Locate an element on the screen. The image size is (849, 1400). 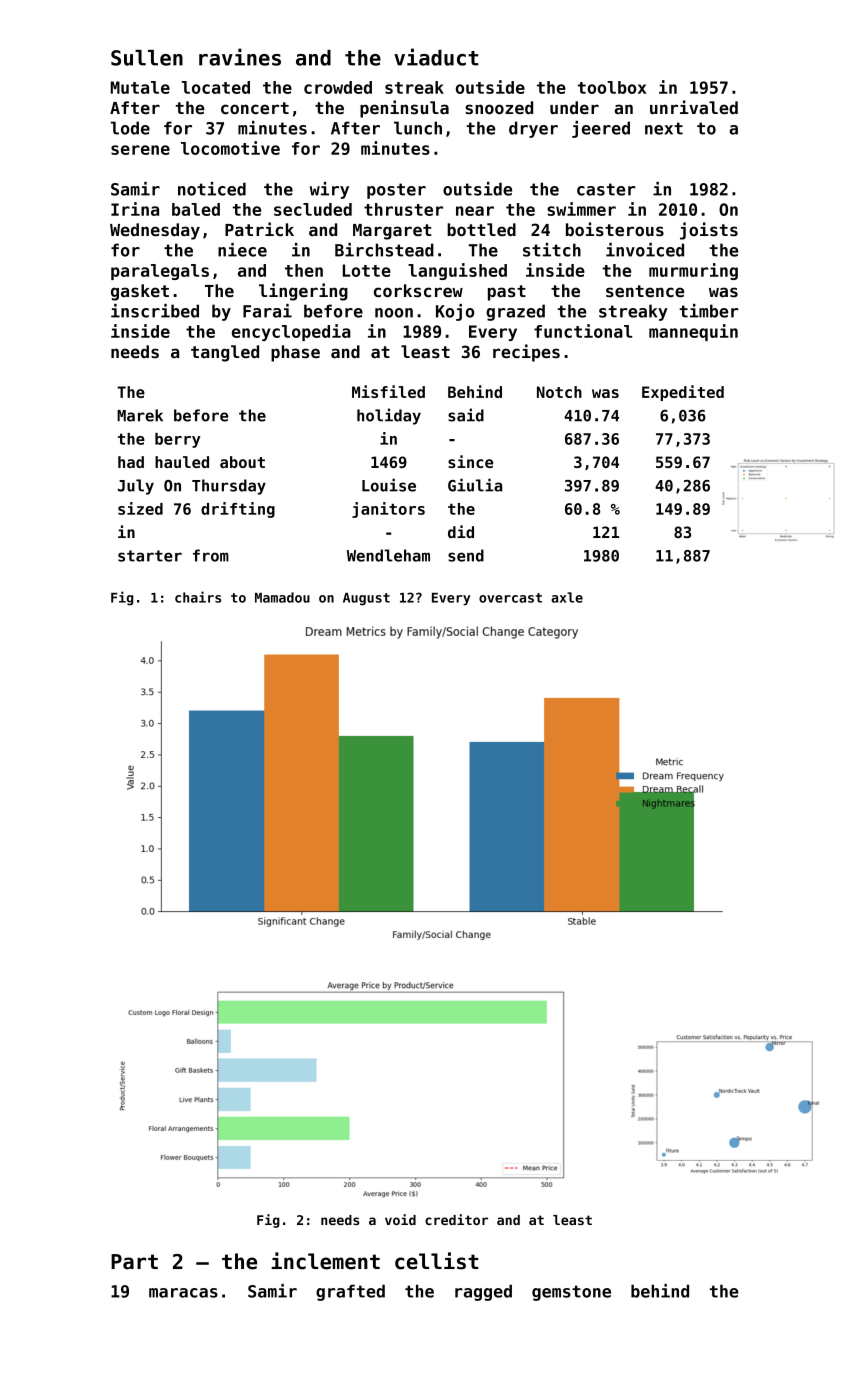
axle is located at coordinates (567, 597).
